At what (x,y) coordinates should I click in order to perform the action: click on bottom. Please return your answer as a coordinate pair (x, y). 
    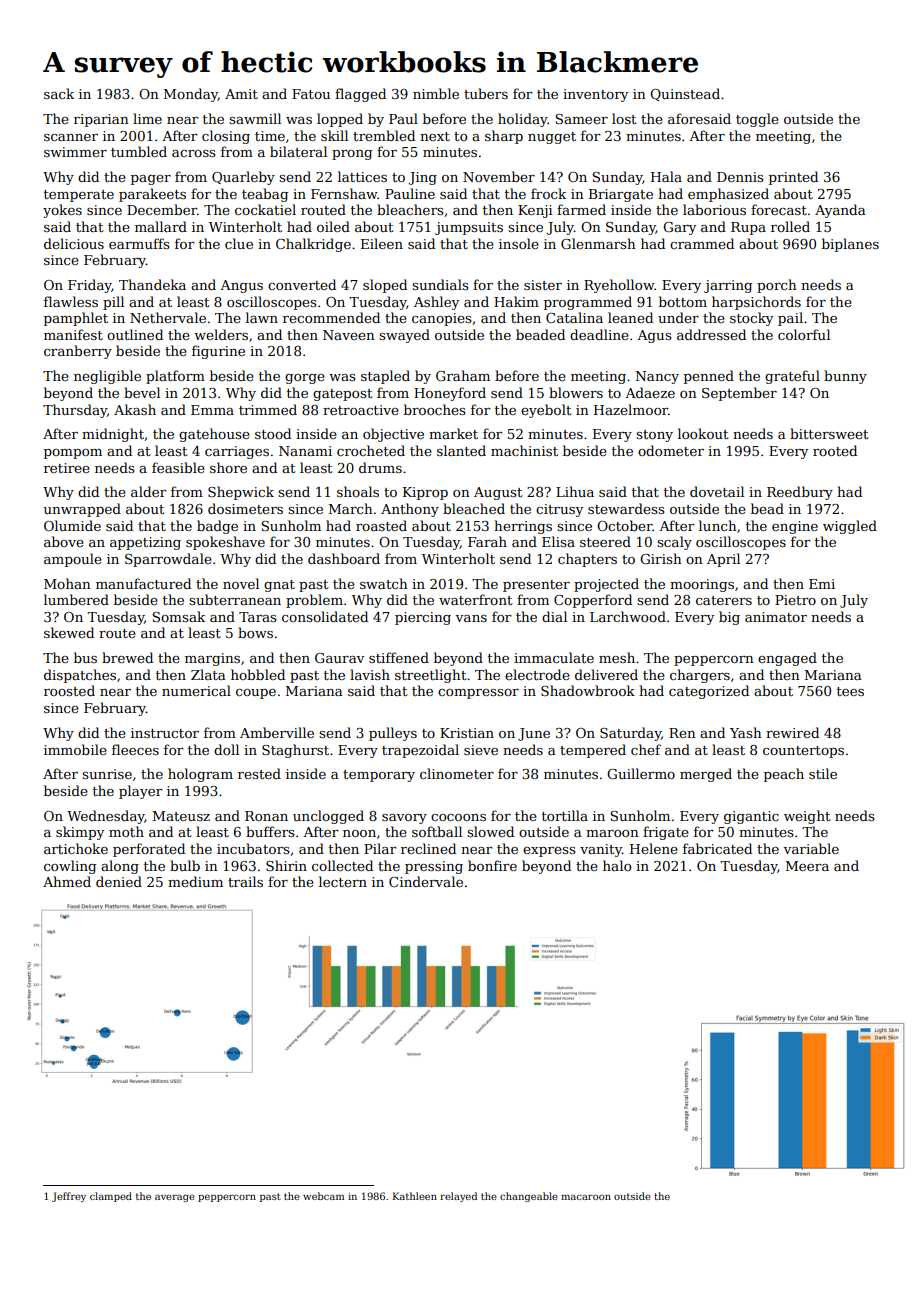
    Looking at the image, I should click on (683, 301).
